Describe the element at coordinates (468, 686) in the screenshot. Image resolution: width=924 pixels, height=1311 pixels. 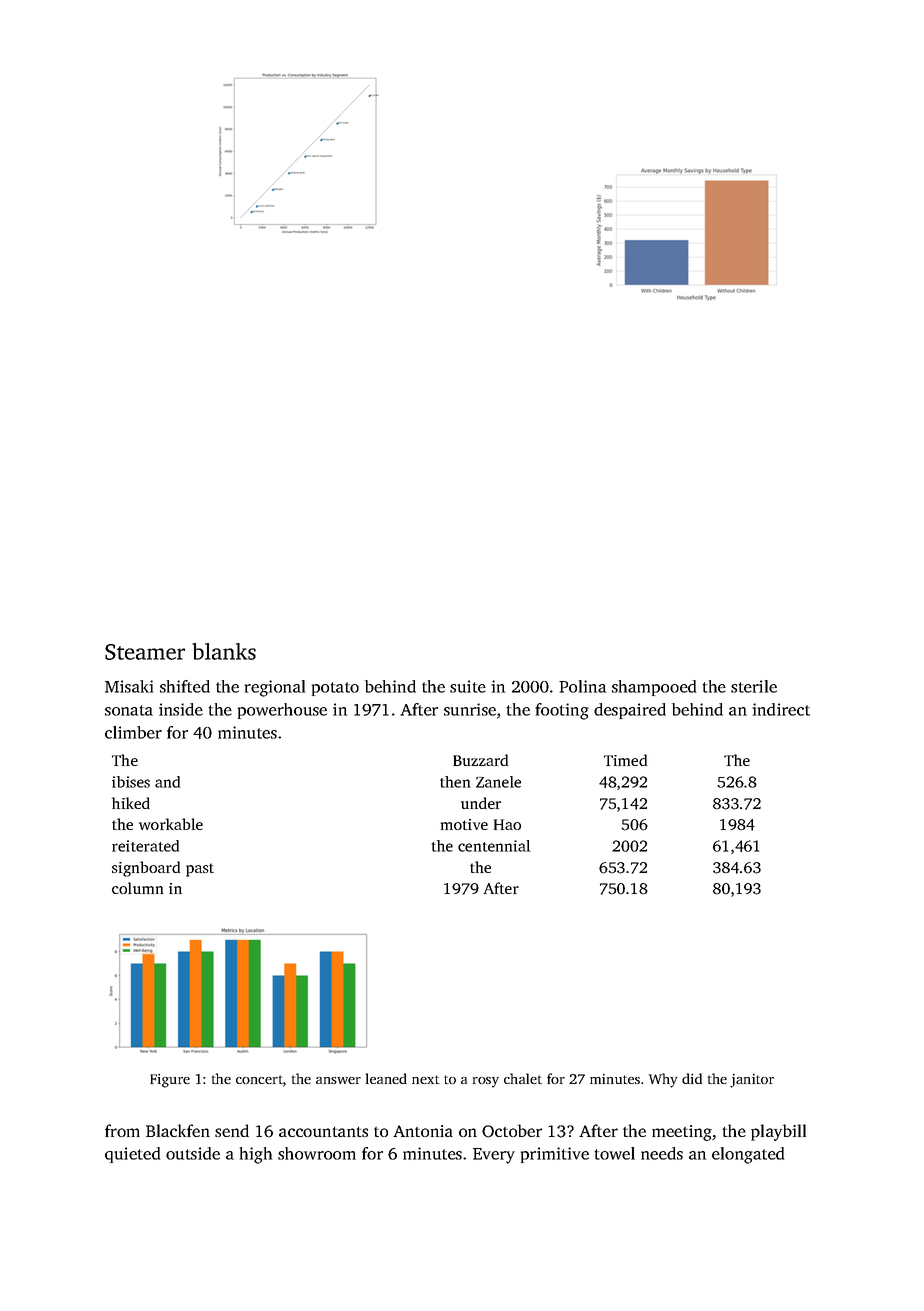
I see `suite` at that location.
